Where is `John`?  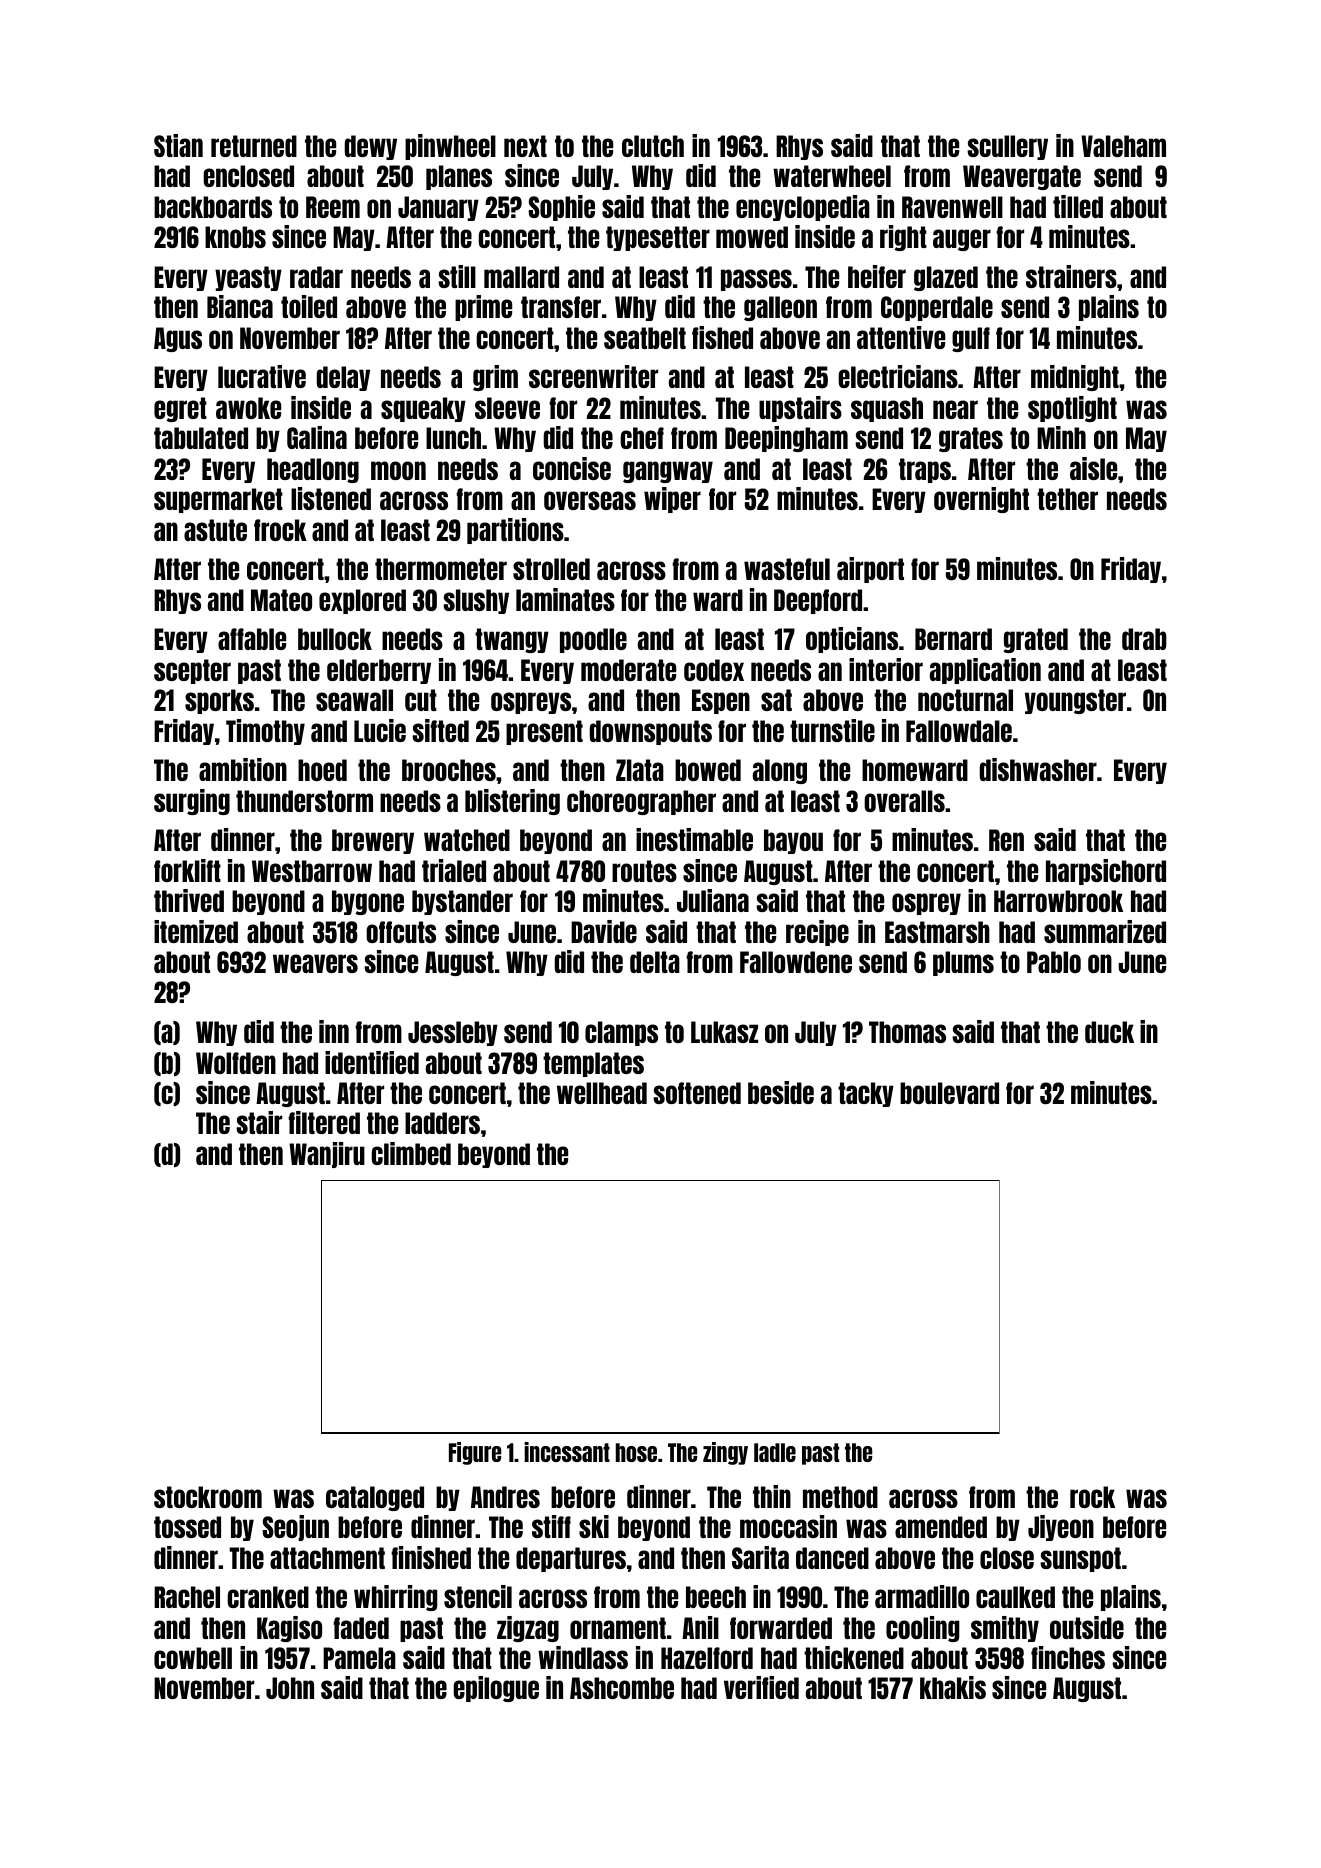
John is located at coordinates (290, 1688).
